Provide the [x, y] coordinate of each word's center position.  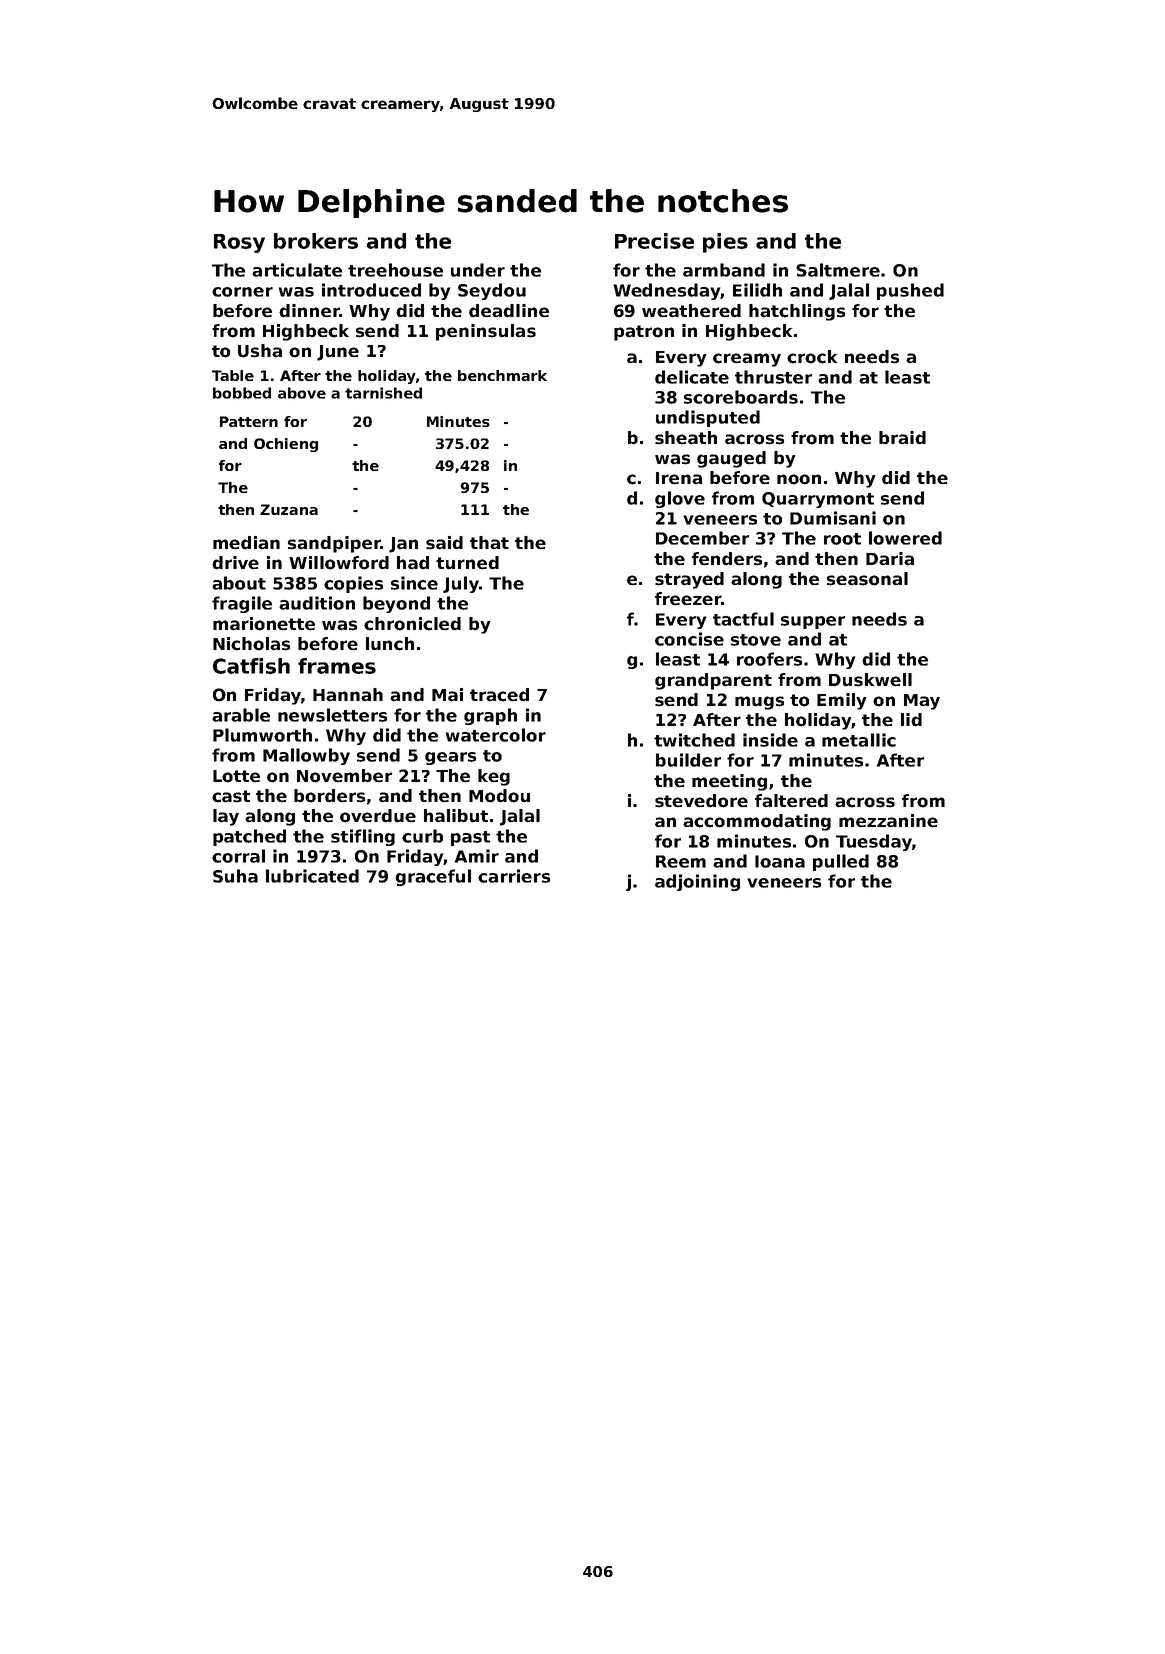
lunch [390, 644]
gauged [731, 459]
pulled [841, 862]
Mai [447, 694]
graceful [433, 877]
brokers [316, 241]
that [489, 543]
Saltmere [838, 270]
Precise [654, 241]
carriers [514, 876]
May [922, 702]
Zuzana [289, 509]
